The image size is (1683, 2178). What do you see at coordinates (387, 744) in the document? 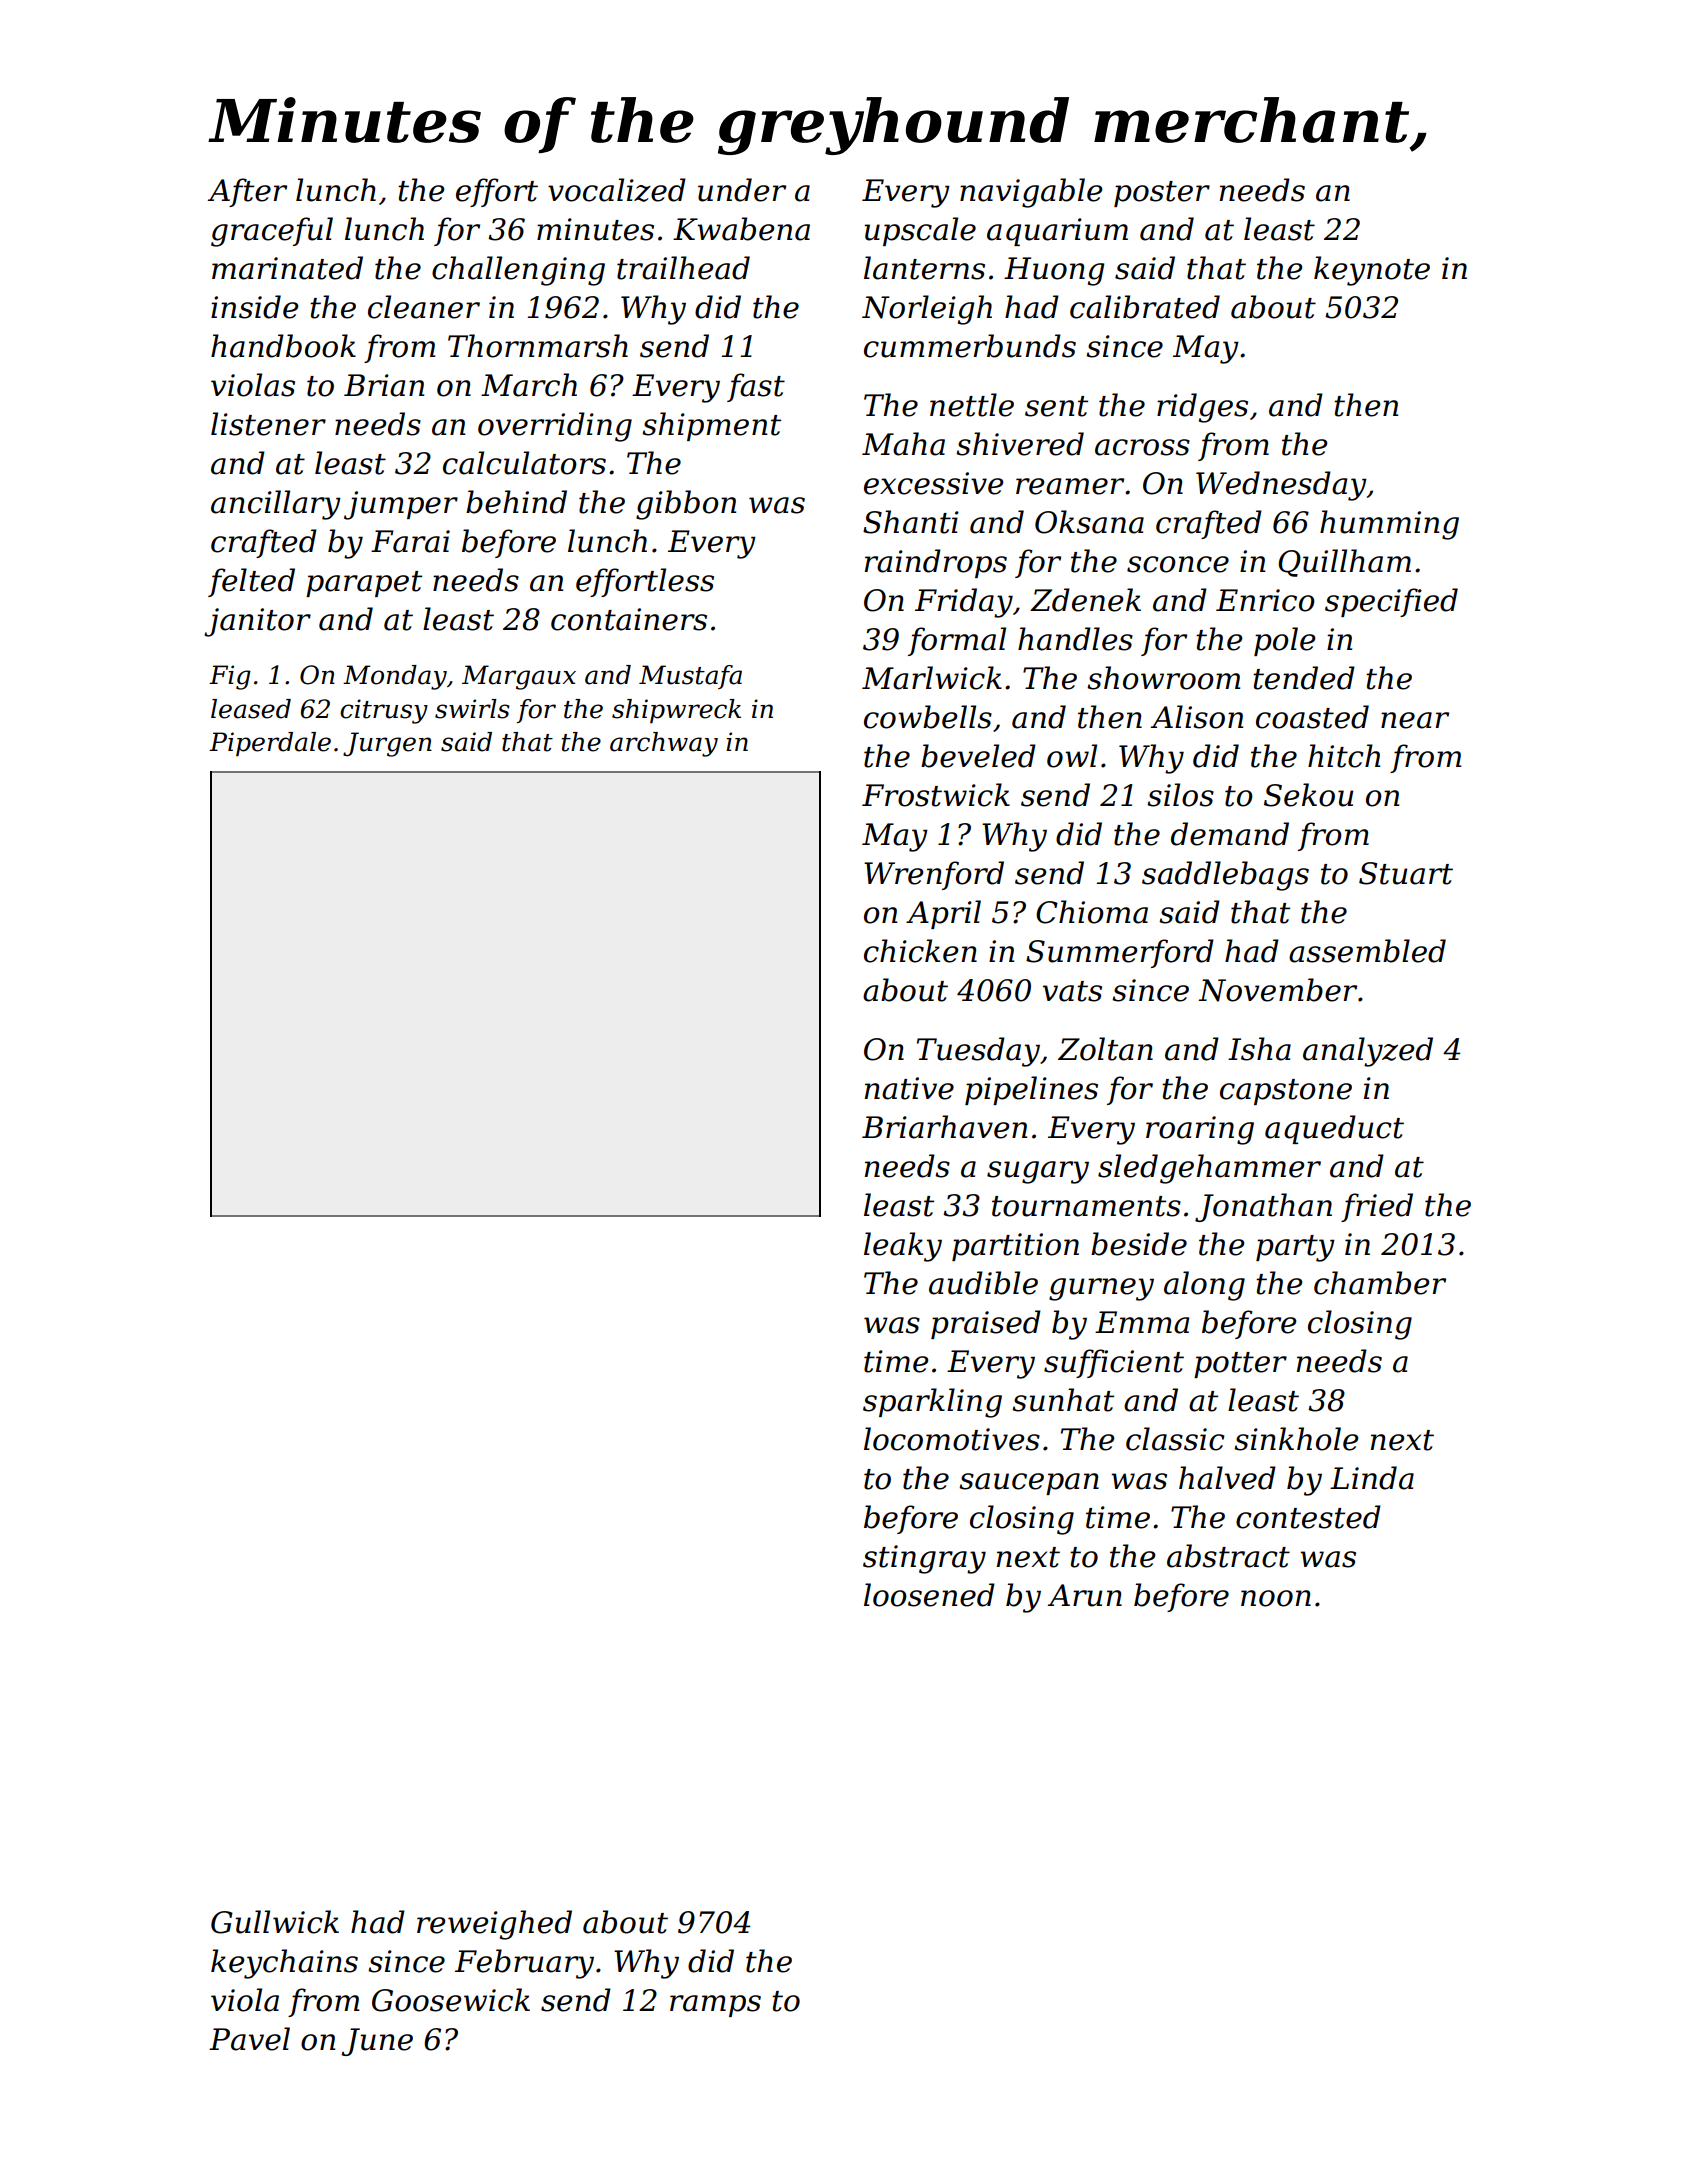
I see `Jurgen` at bounding box center [387, 744].
